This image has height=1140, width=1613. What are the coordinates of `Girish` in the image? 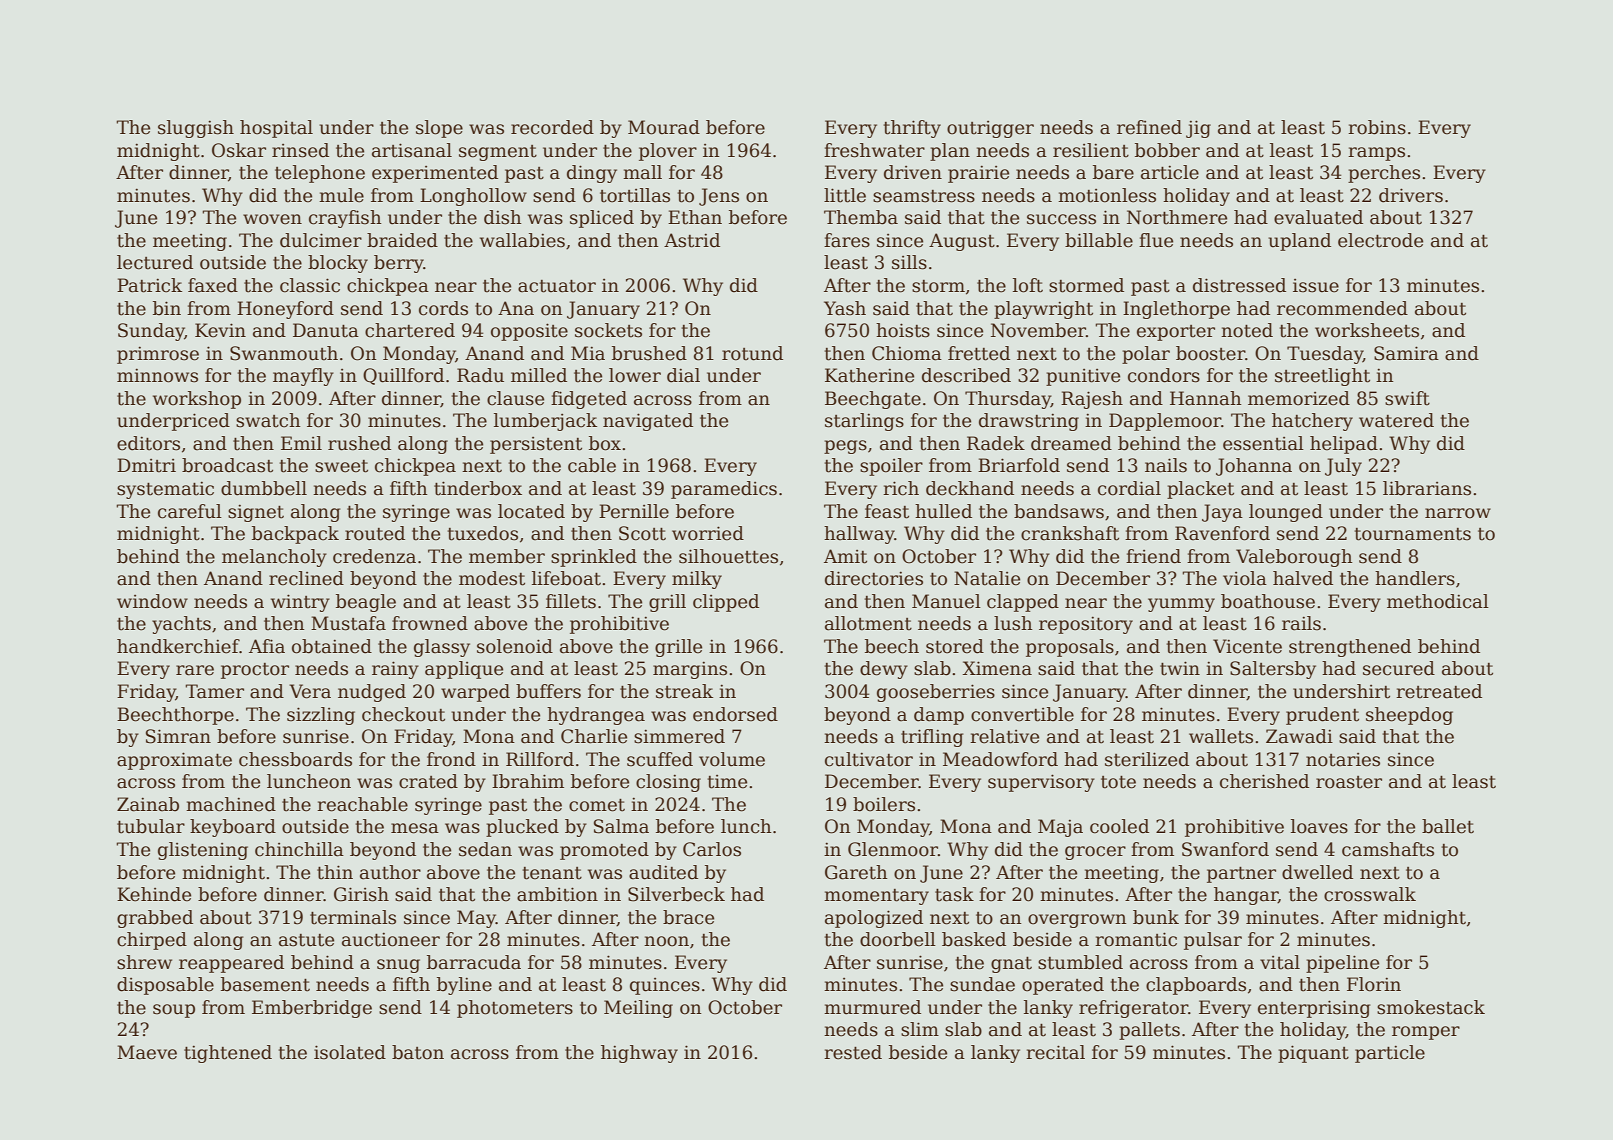 It's located at (361, 894).
